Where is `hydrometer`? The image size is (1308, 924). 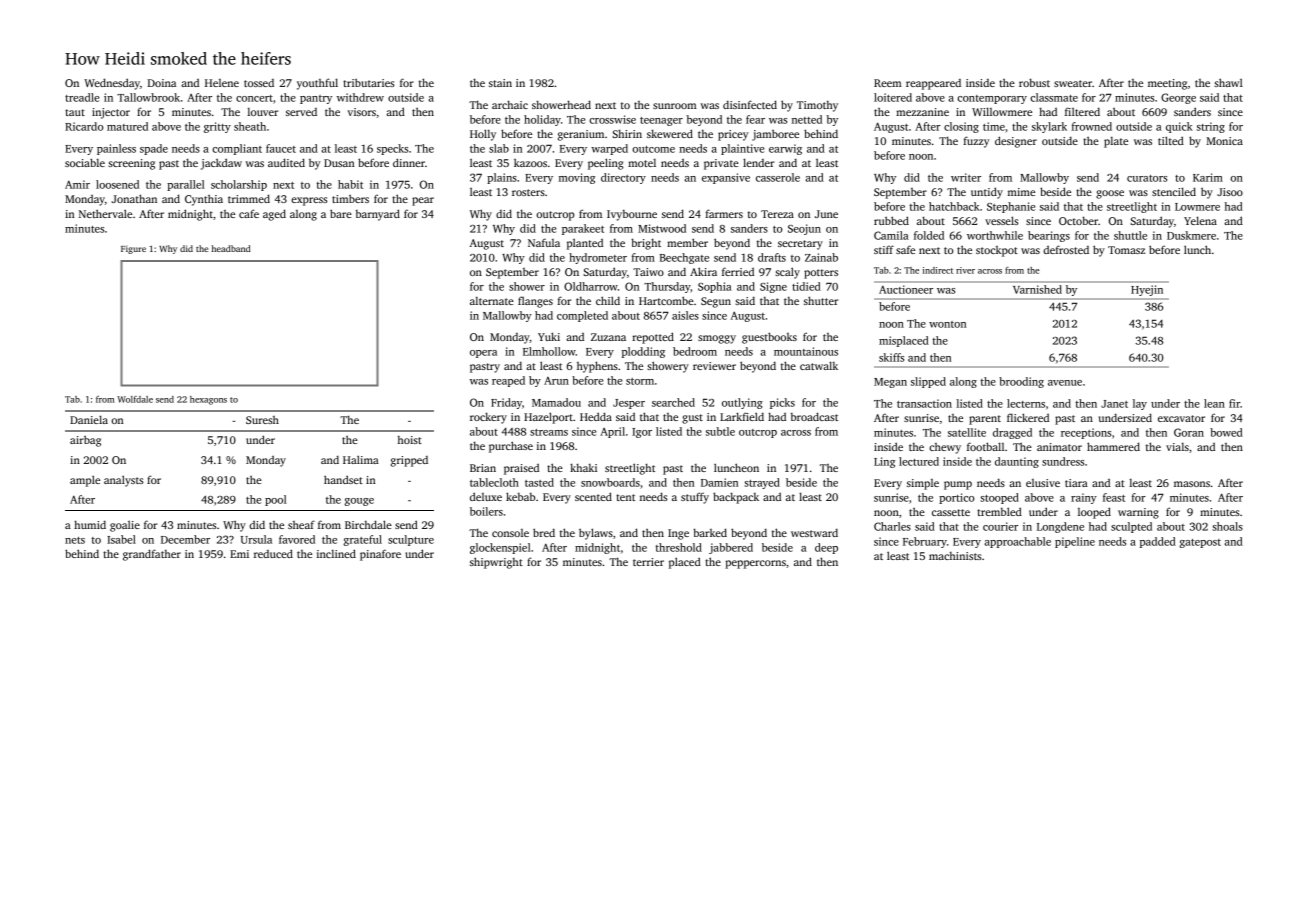 hydrometer is located at coordinates (598, 258).
